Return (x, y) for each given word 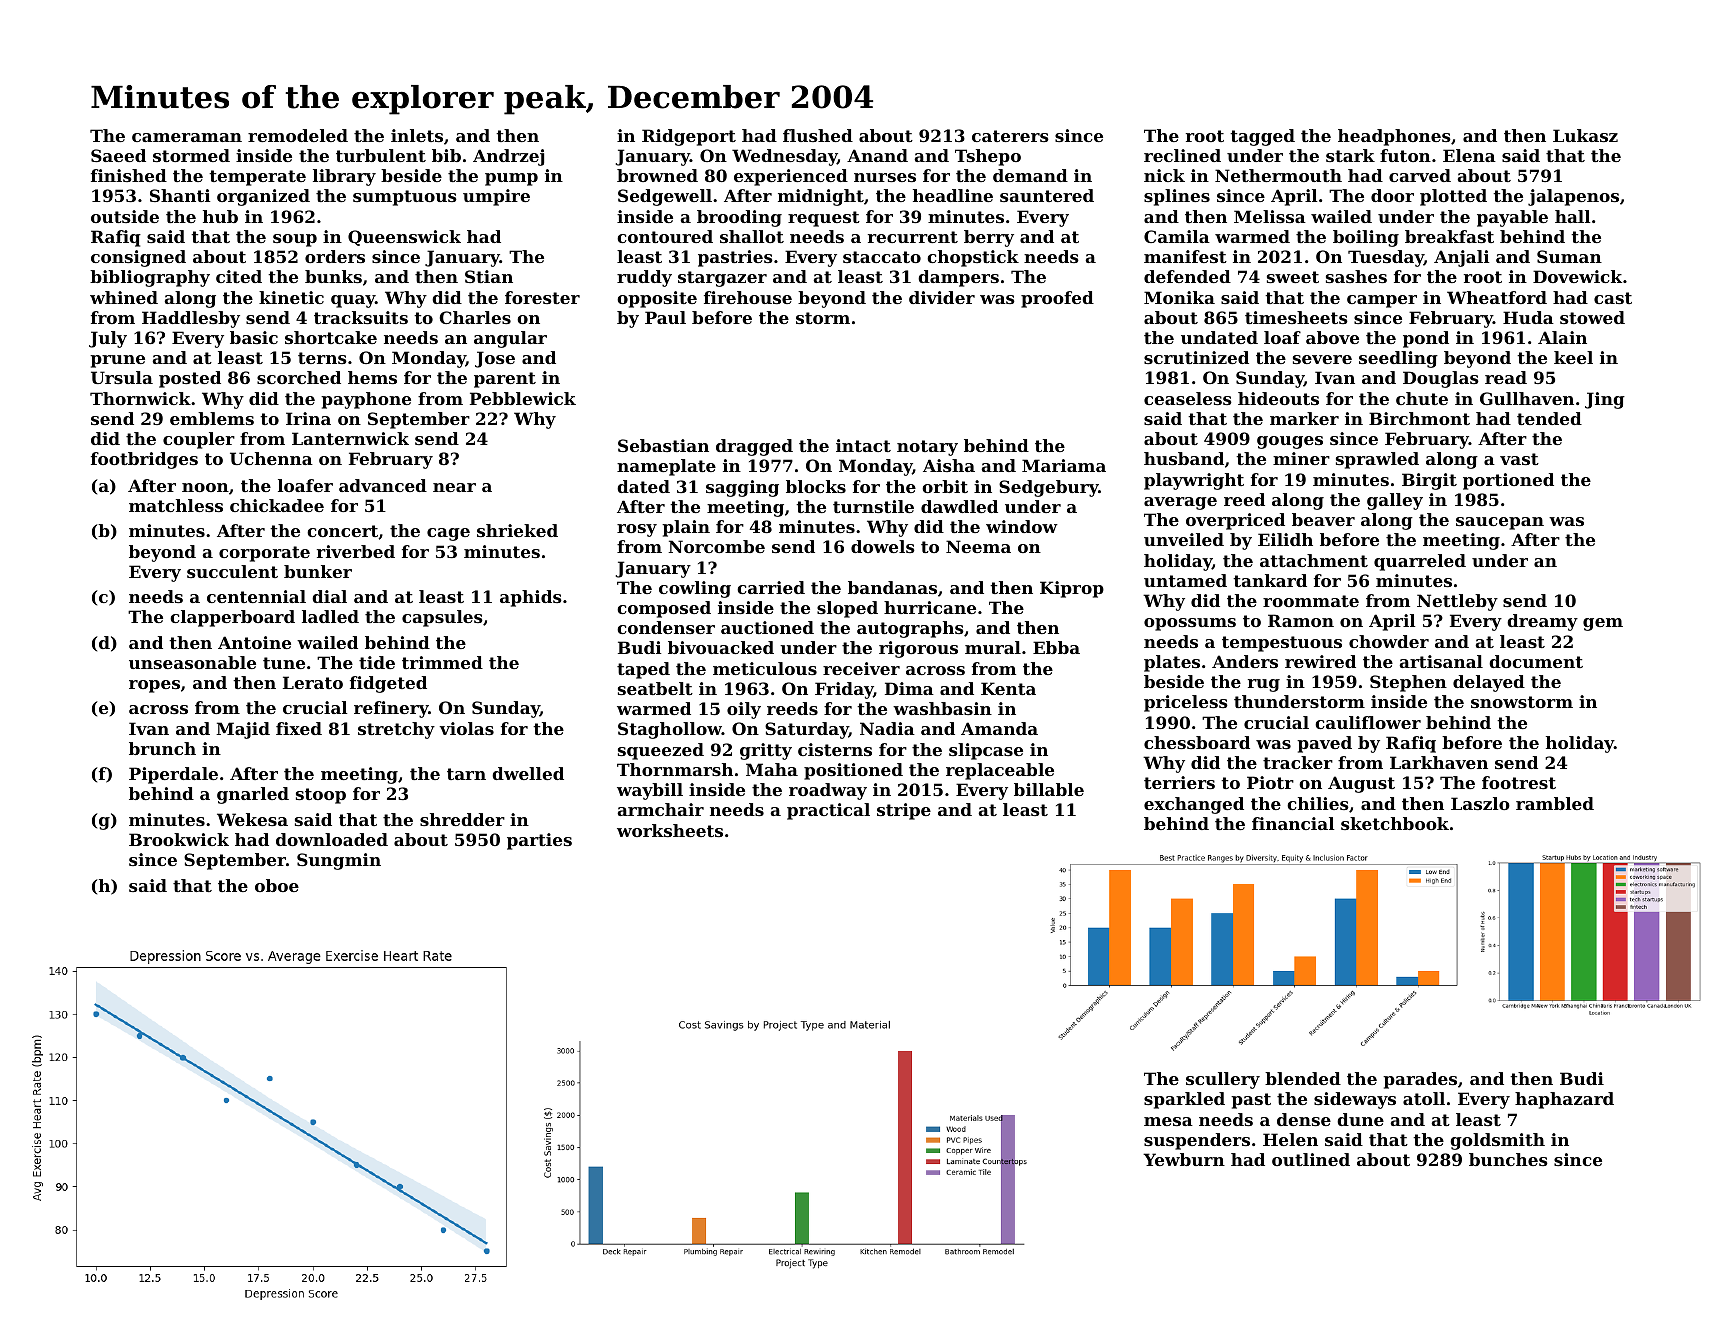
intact (863, 445)
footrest (1519, 782)
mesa (1168, 1121)
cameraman (187, 137)
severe (1322, 359)
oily (744, 710)
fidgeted (388, 684)
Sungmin (339, 861)
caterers (1010, 136)
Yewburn (1184, 1159)
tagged (1262, 137)
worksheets (670, 830)
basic (254, 337)
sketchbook (1395, 823)
